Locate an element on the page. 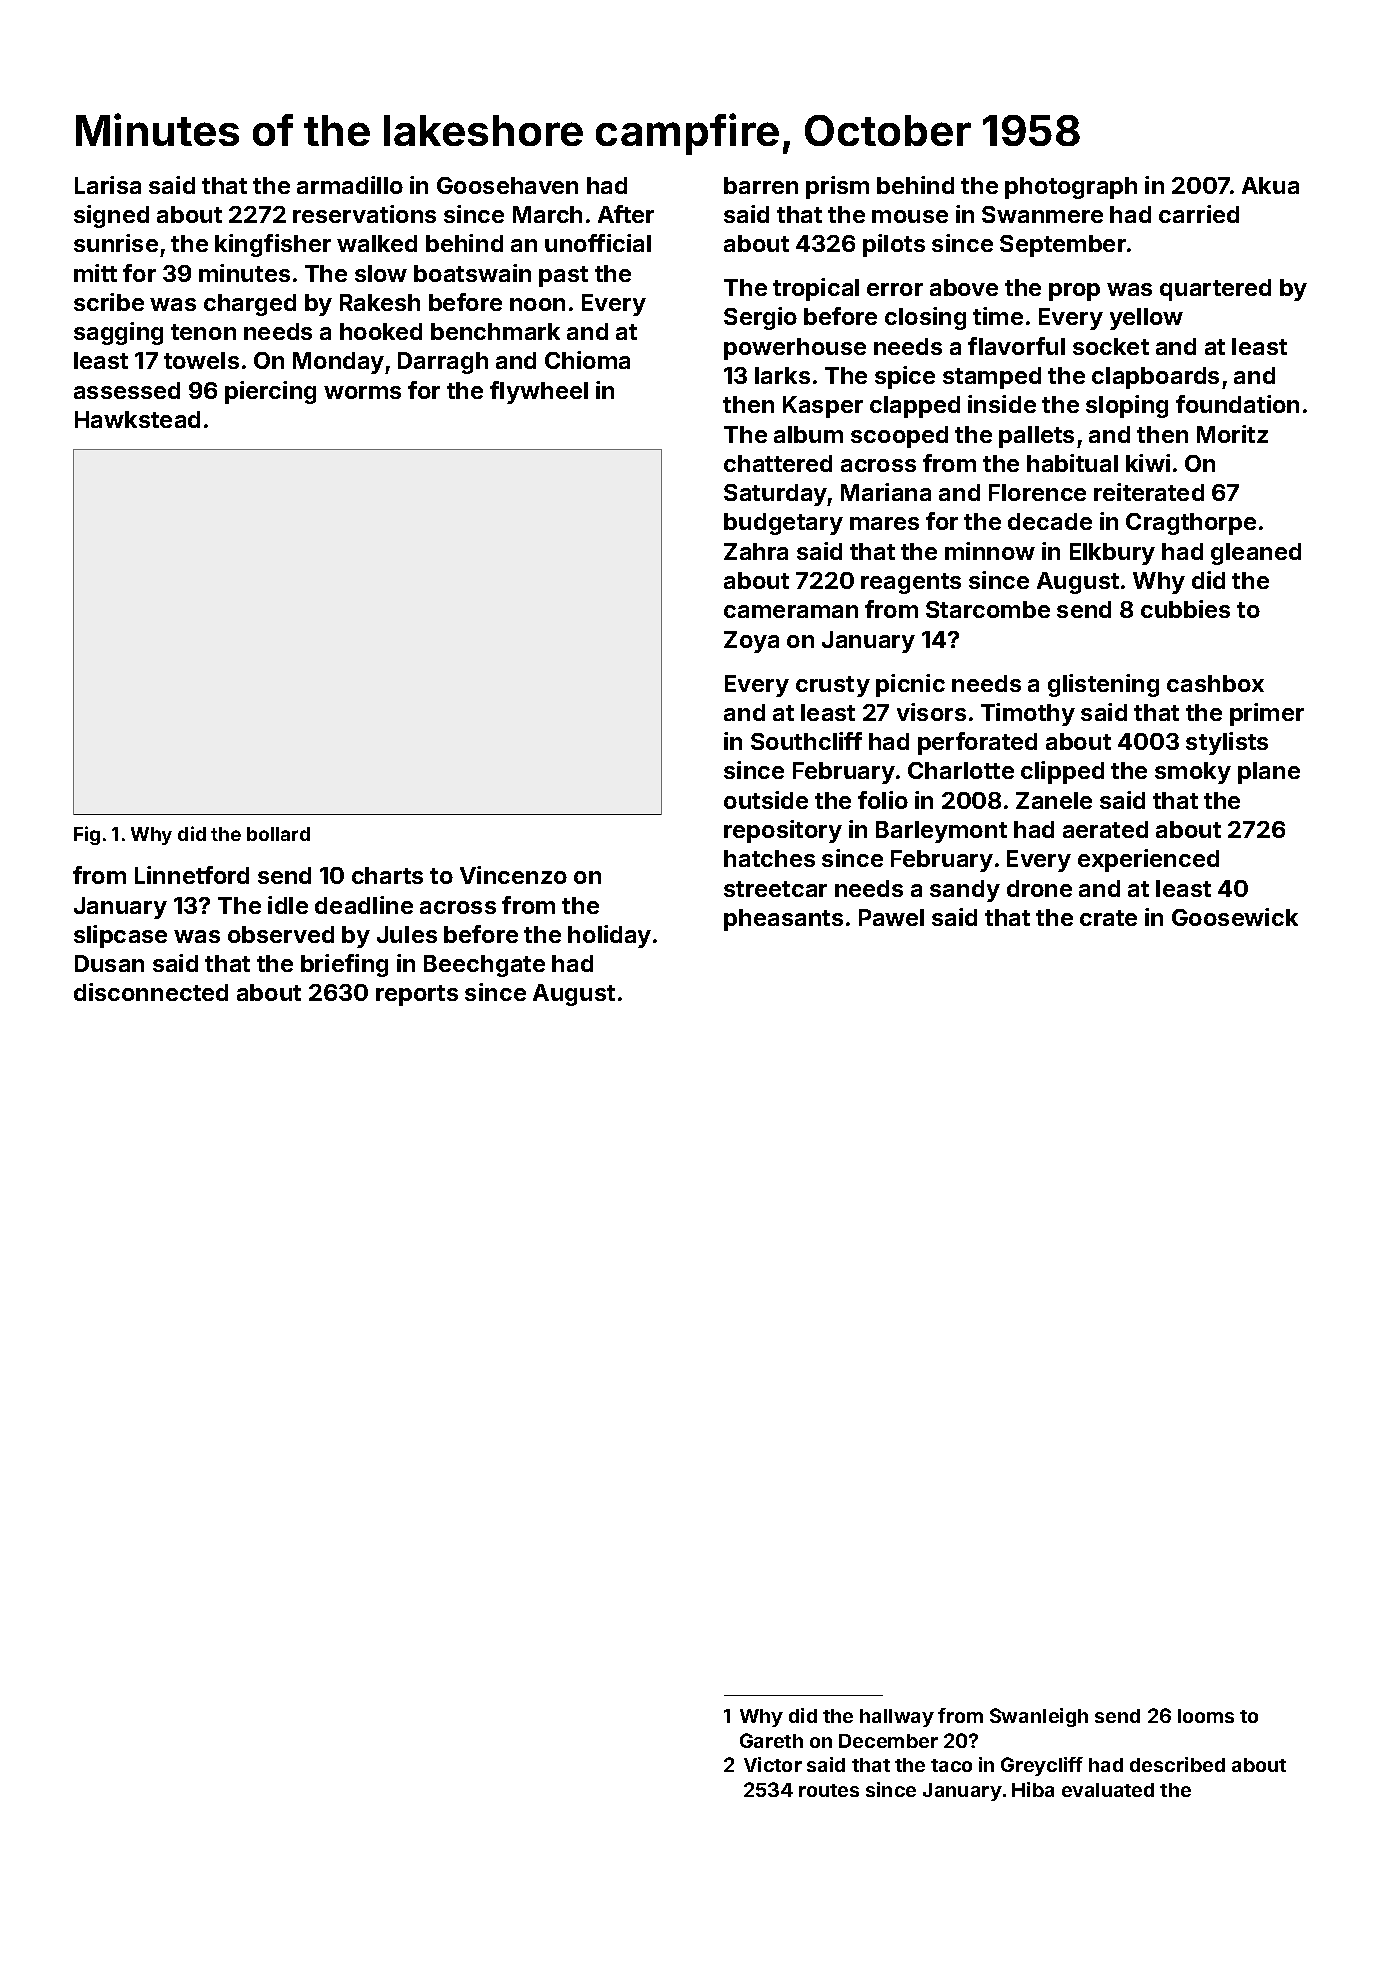 This image has height=1969, width=1386. Vincenzo is located at coordinates (513, 875).
